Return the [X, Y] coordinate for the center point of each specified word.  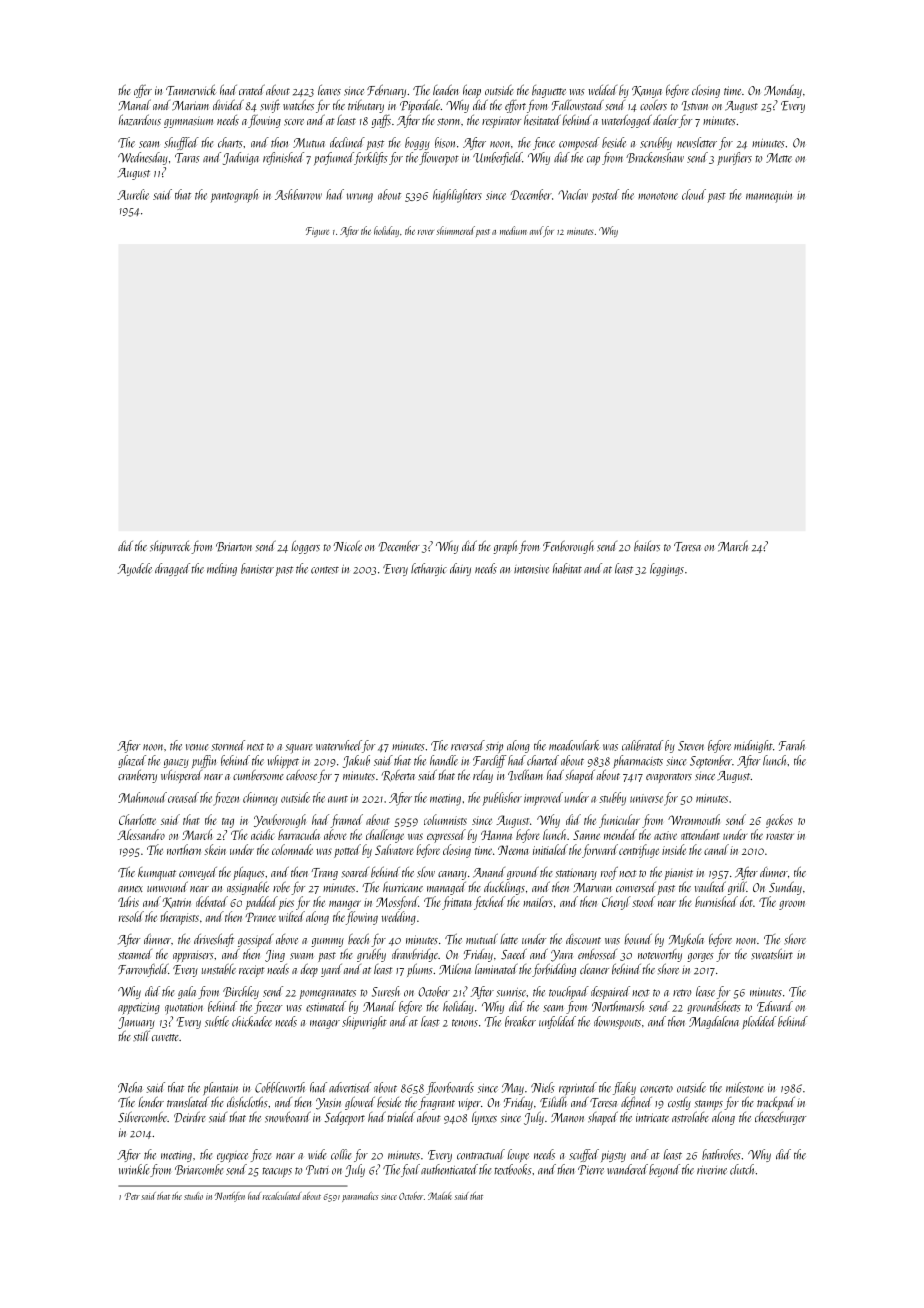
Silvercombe [142, 1117]
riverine [712, 1170]
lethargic [429, 569]
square [299, 749]
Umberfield [497, 158]
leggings [667, 569]
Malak [440, 1196]
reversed [468, 745]
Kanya [647, 92]
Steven [691, 746]
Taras [187, 158]
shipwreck [170, 547]
